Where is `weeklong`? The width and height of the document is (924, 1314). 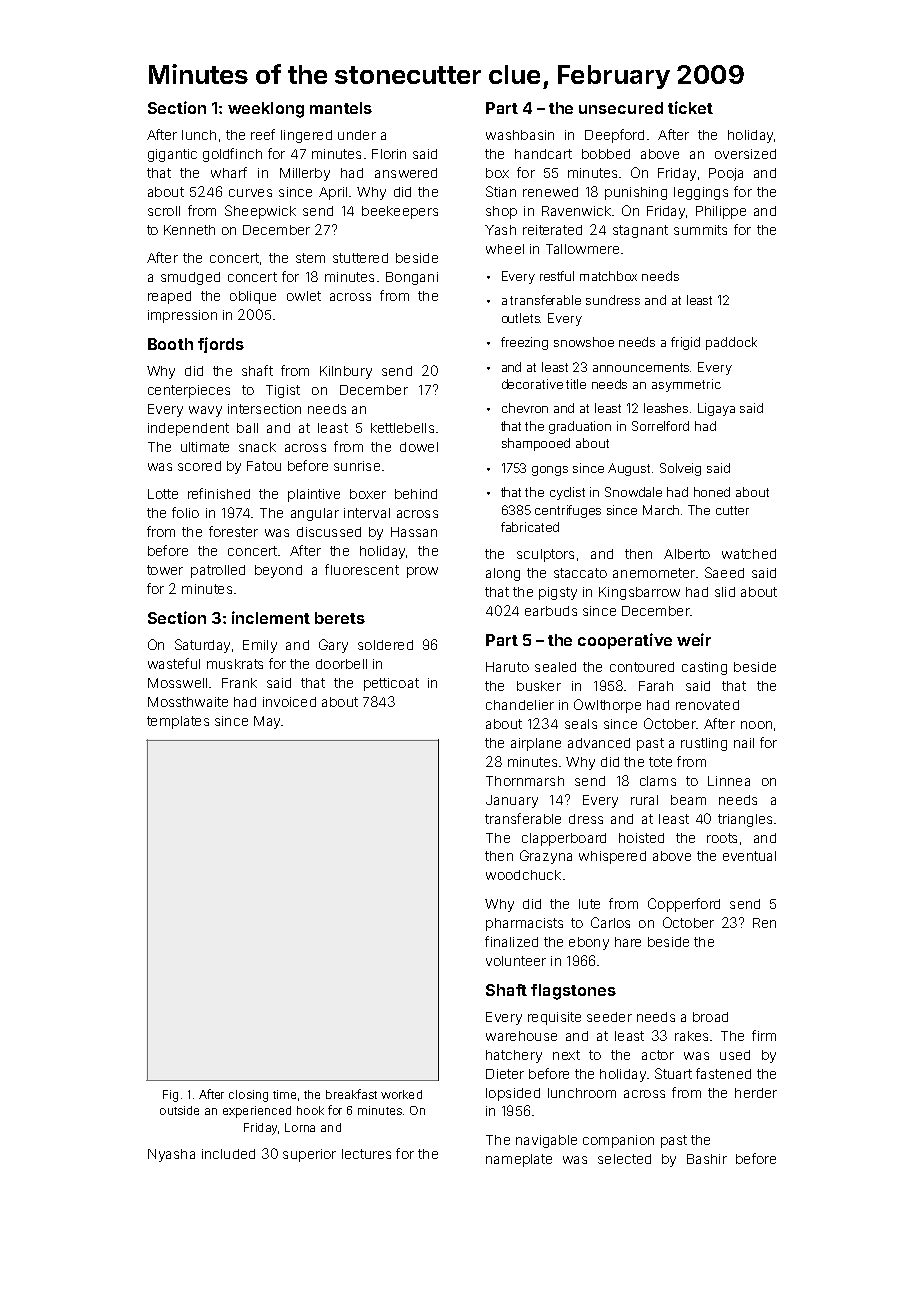 weeklong is located at coordinates (266, 110).
